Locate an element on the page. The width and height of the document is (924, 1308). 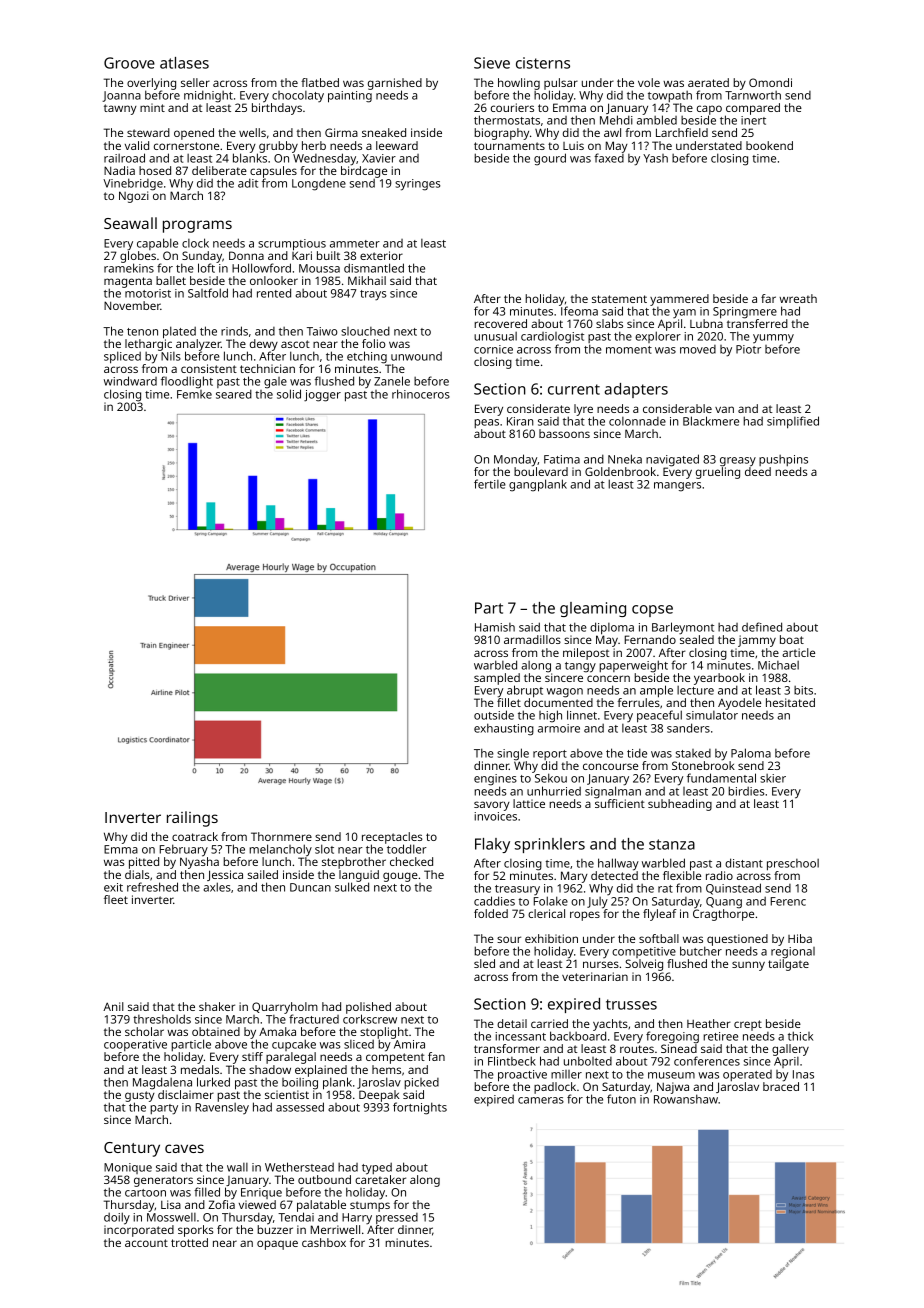
valid is located at coordinates (137, 145).
